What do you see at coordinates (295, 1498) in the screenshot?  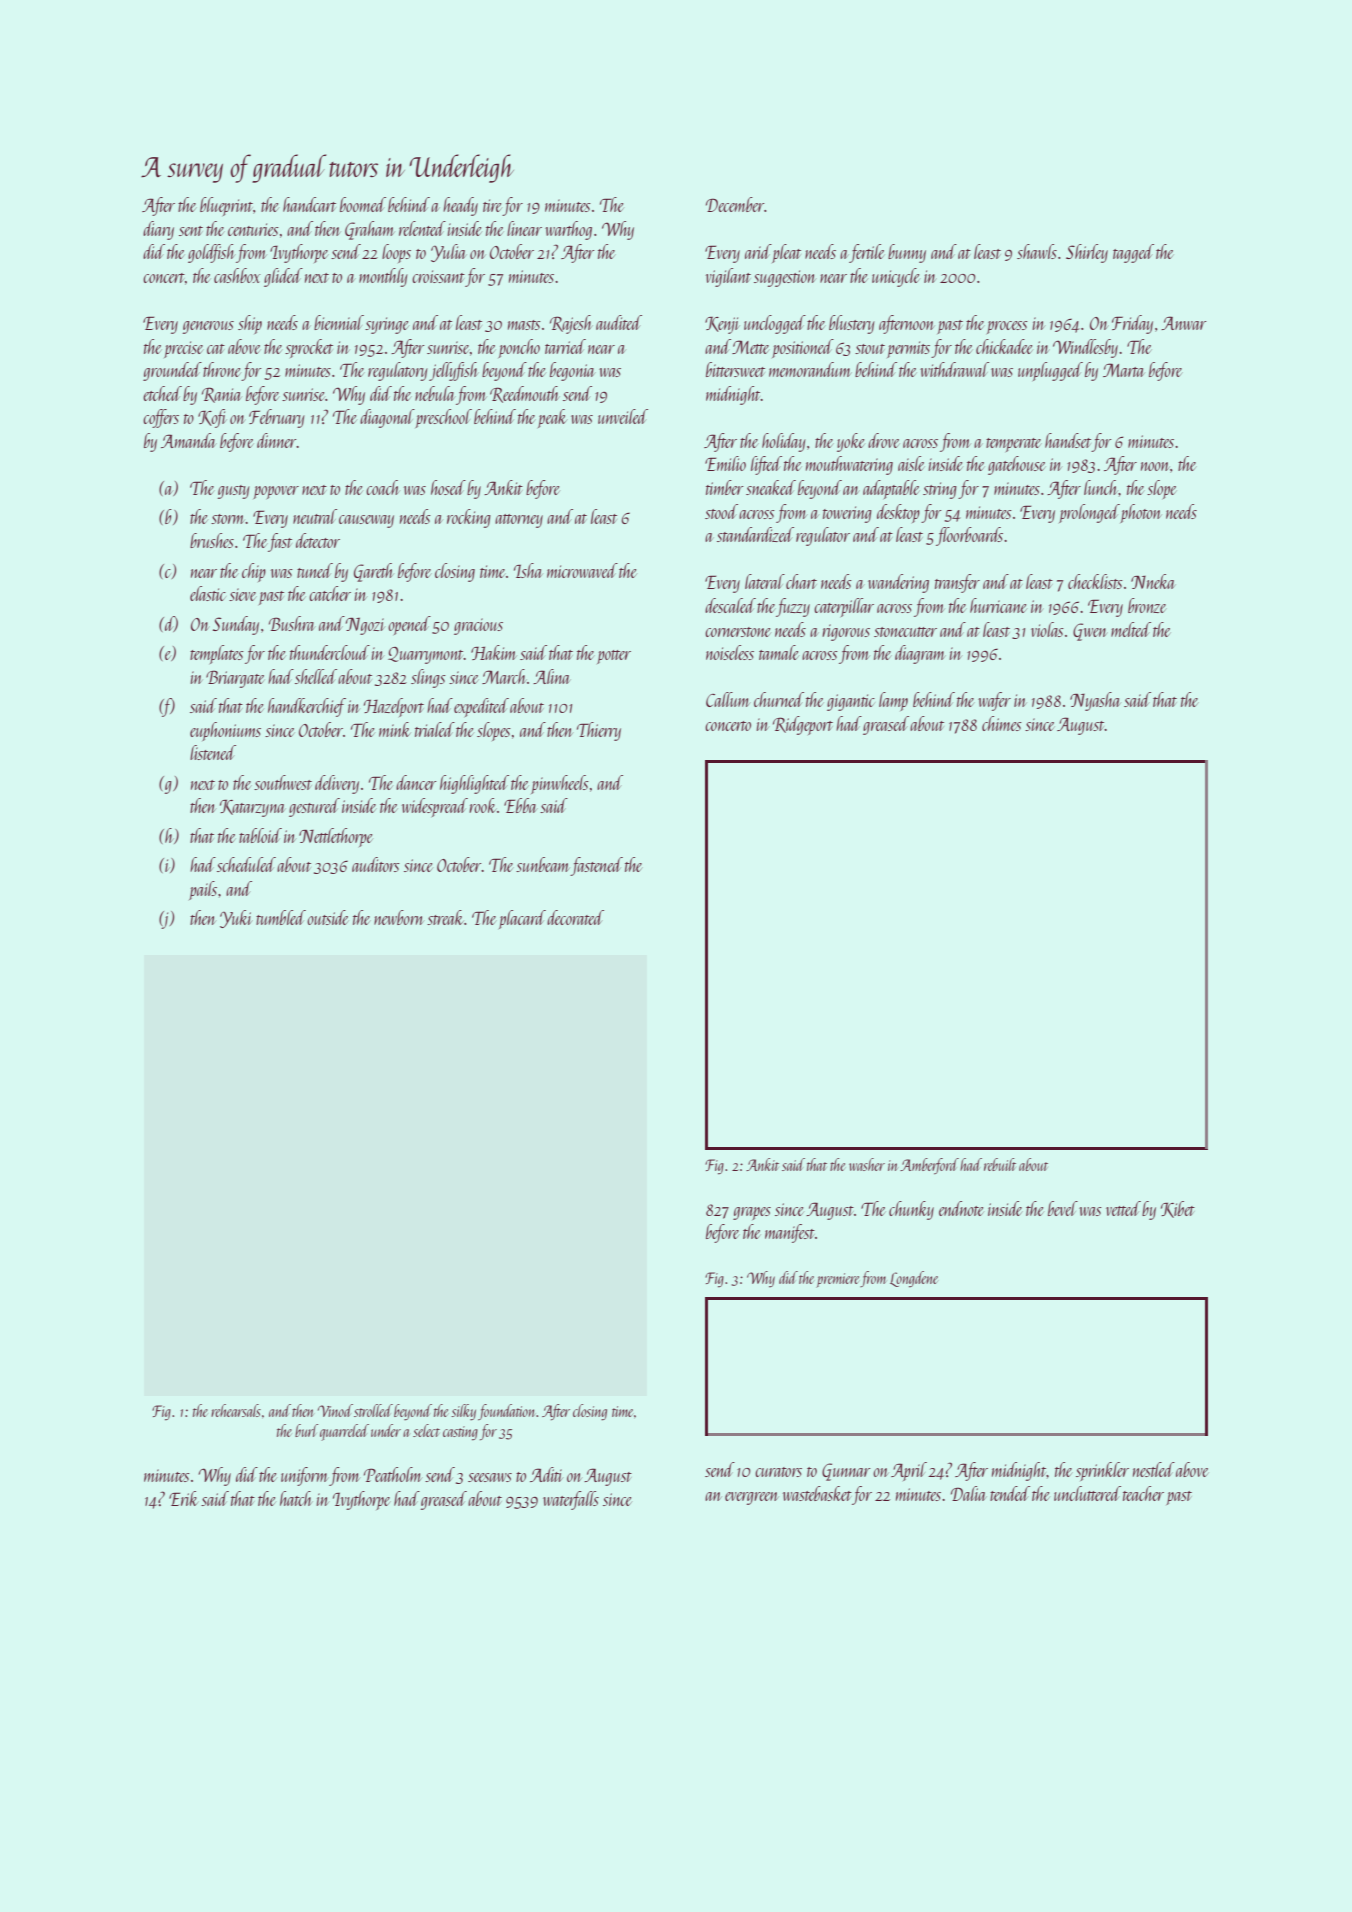 I see `hatch` at bounding box center [295, 1498].
